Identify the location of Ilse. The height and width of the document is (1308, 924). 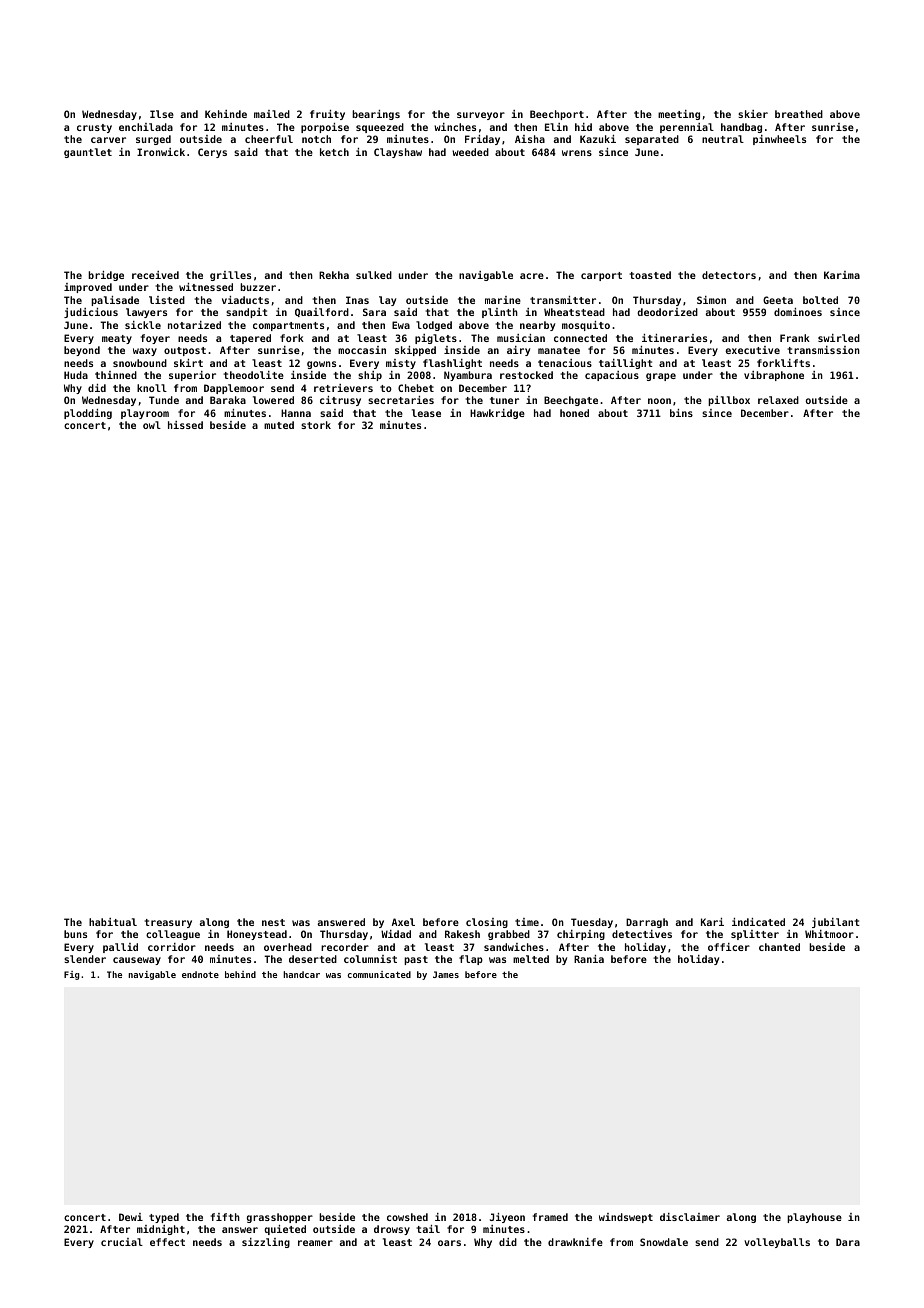
(162, 114).
